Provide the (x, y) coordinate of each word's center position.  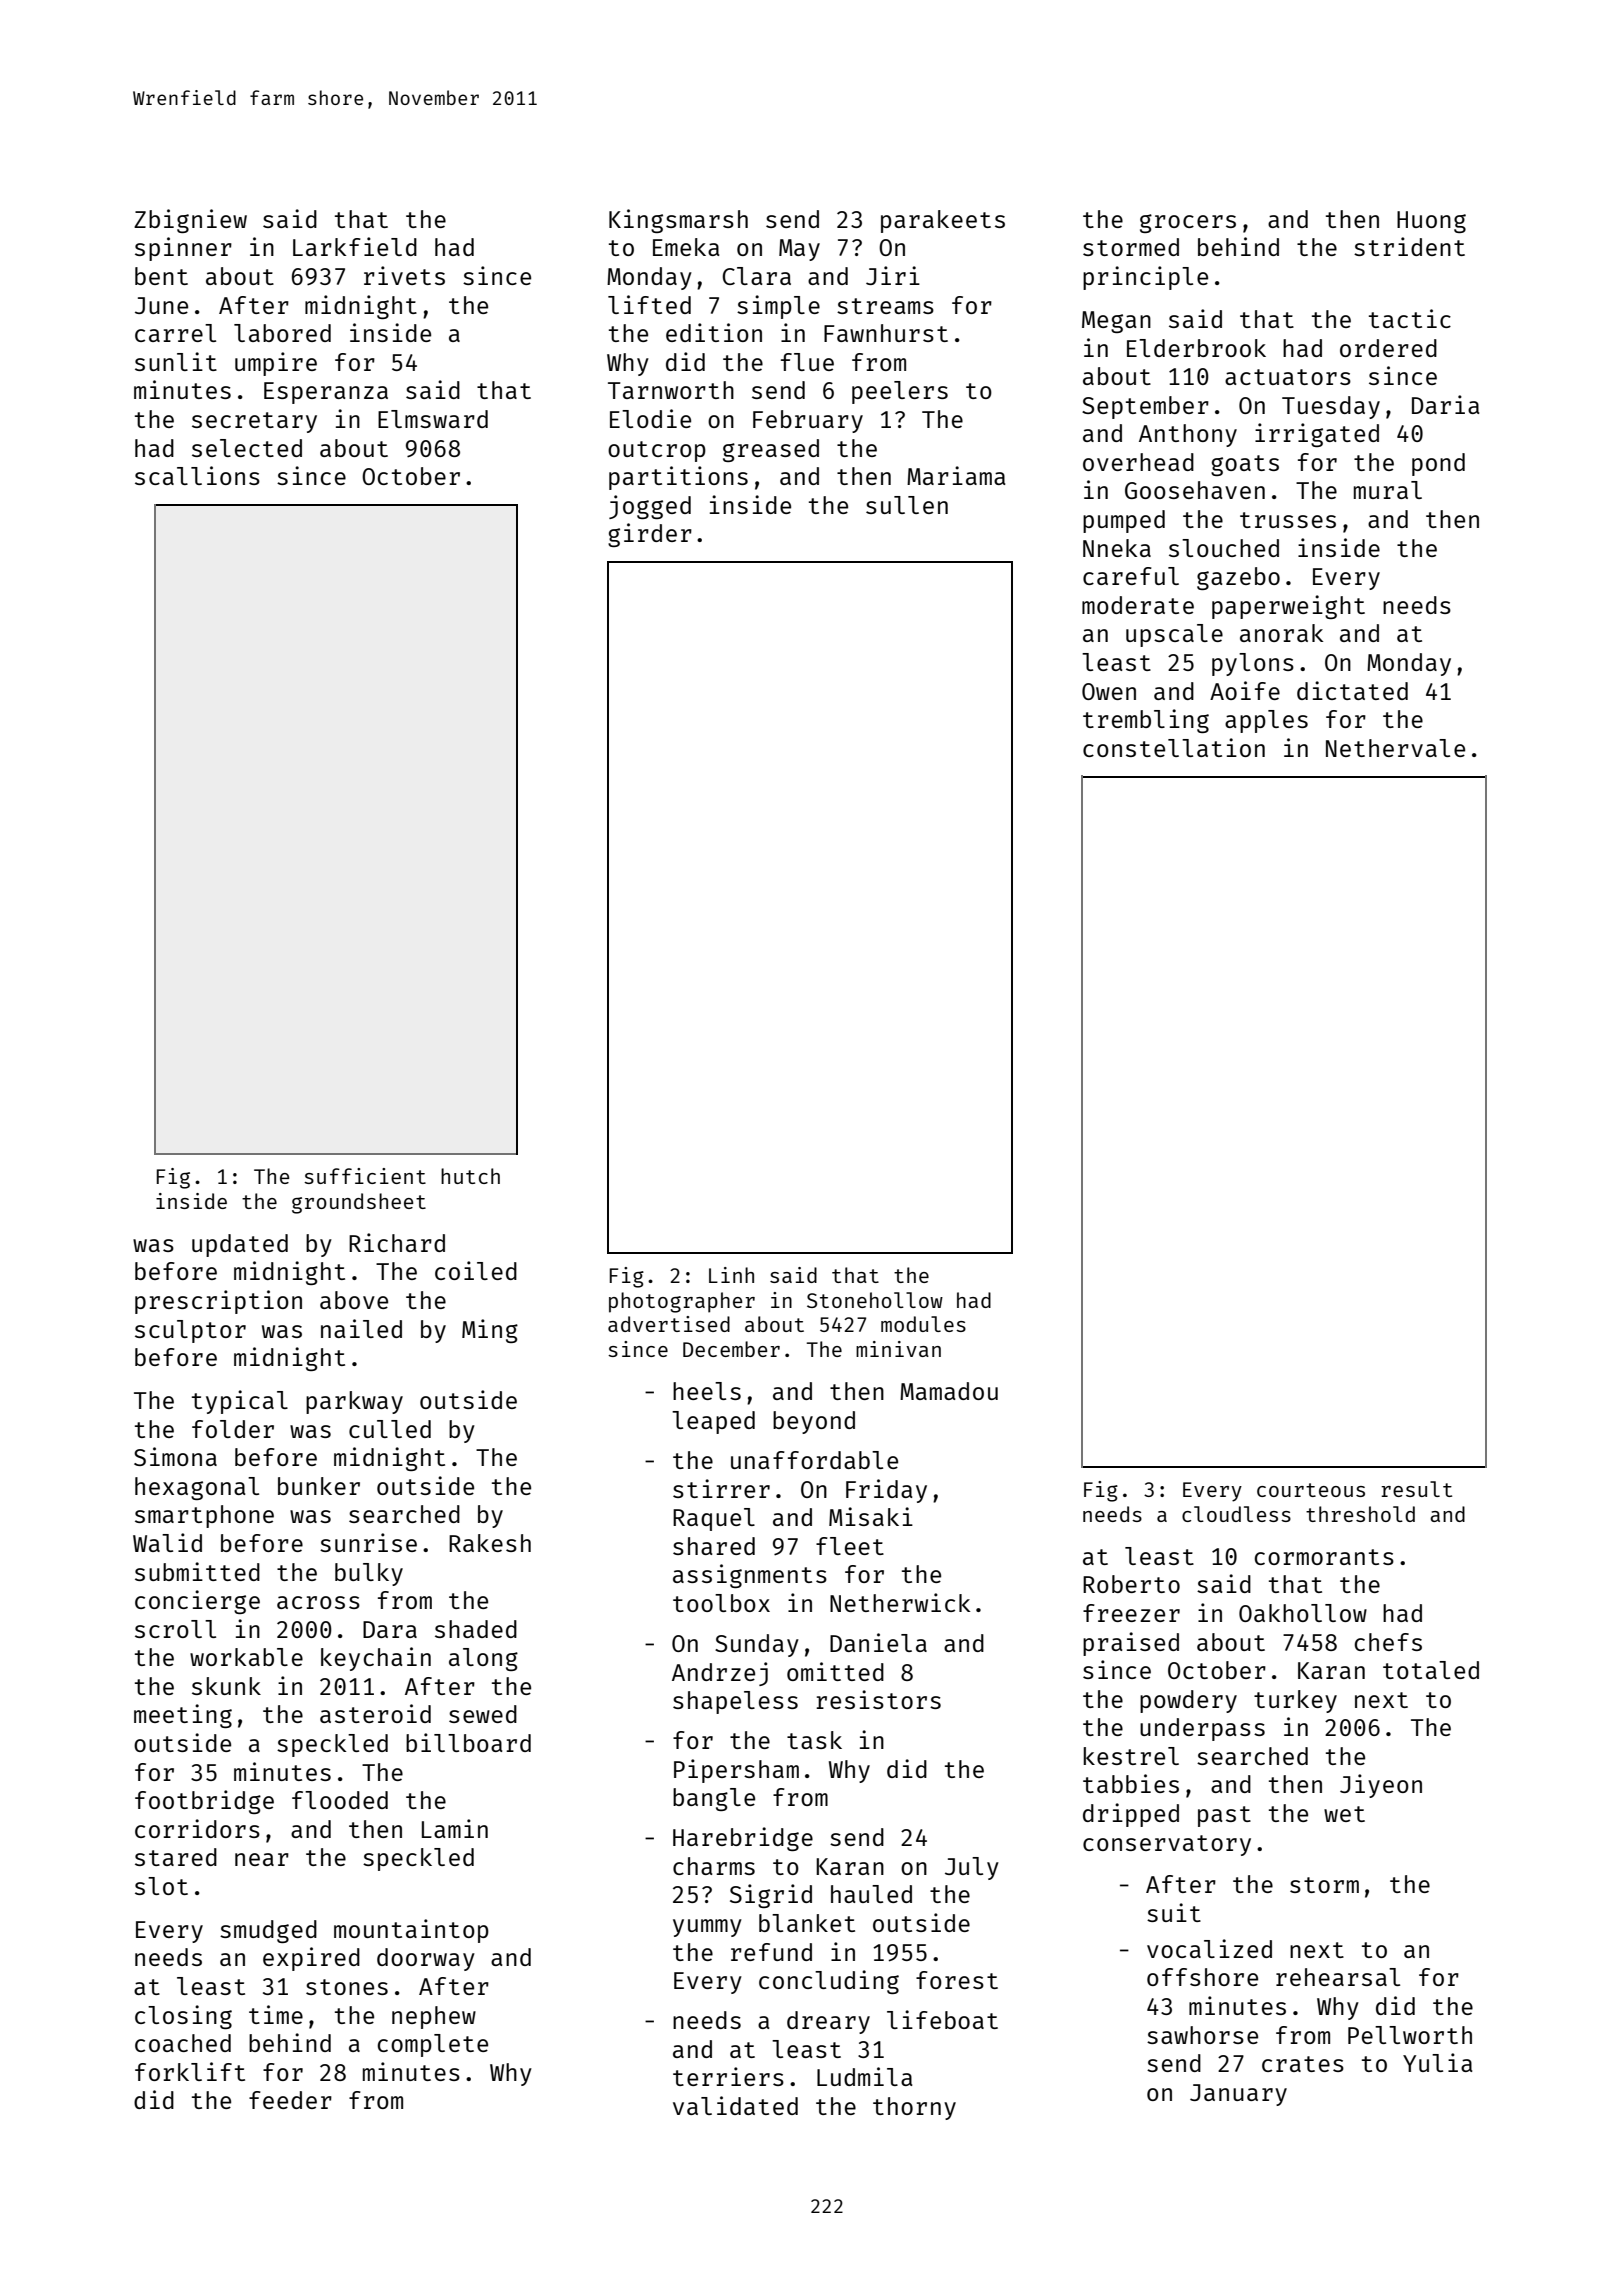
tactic (1410, 318)
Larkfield (355, 246)
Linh (731, 1275)
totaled (1431, 1670)
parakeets (943, 221)
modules (923, 1324)
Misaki (871, 1516)
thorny (914, 2108)
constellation (1174, 747)
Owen (1109, 691)
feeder (290, 2100)
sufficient (365, 1176)
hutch (470, 1176)
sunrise (368, 1542)
